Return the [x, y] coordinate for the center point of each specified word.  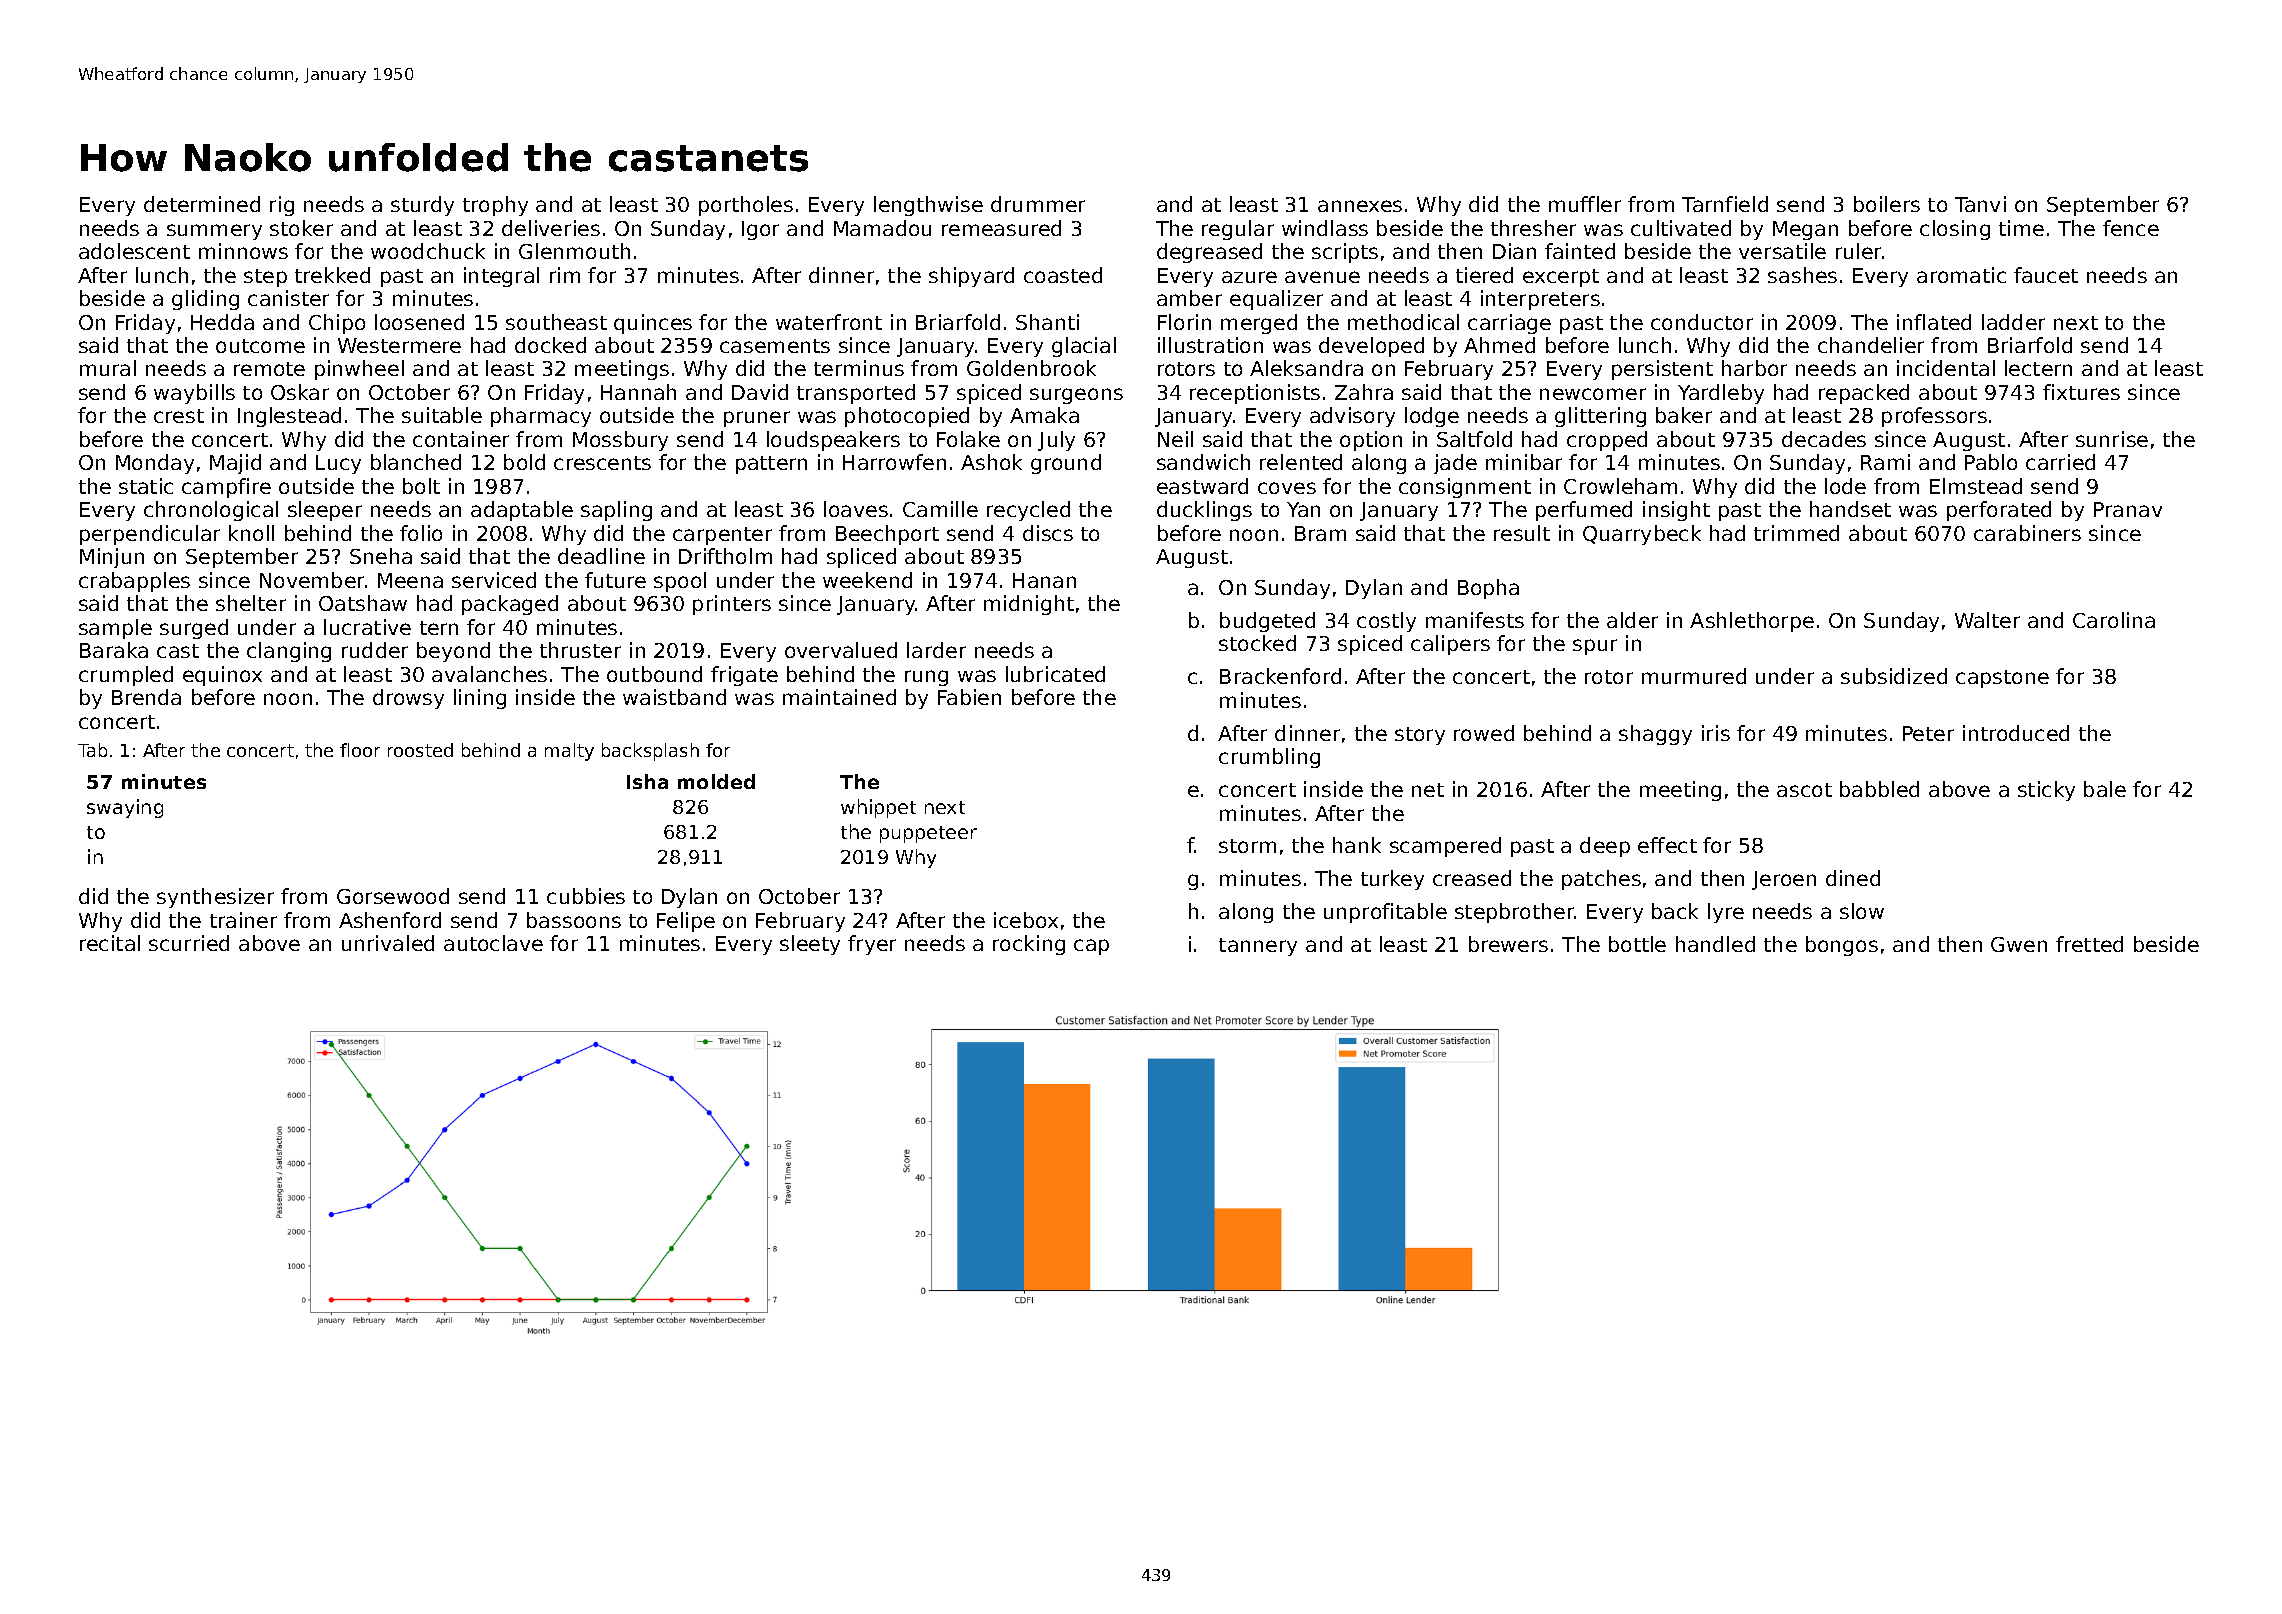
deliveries [551, 228]
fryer [872, 945]
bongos [1842, 946]
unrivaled [388, 943]
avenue [1322, 277]
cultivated [1681, 228]
